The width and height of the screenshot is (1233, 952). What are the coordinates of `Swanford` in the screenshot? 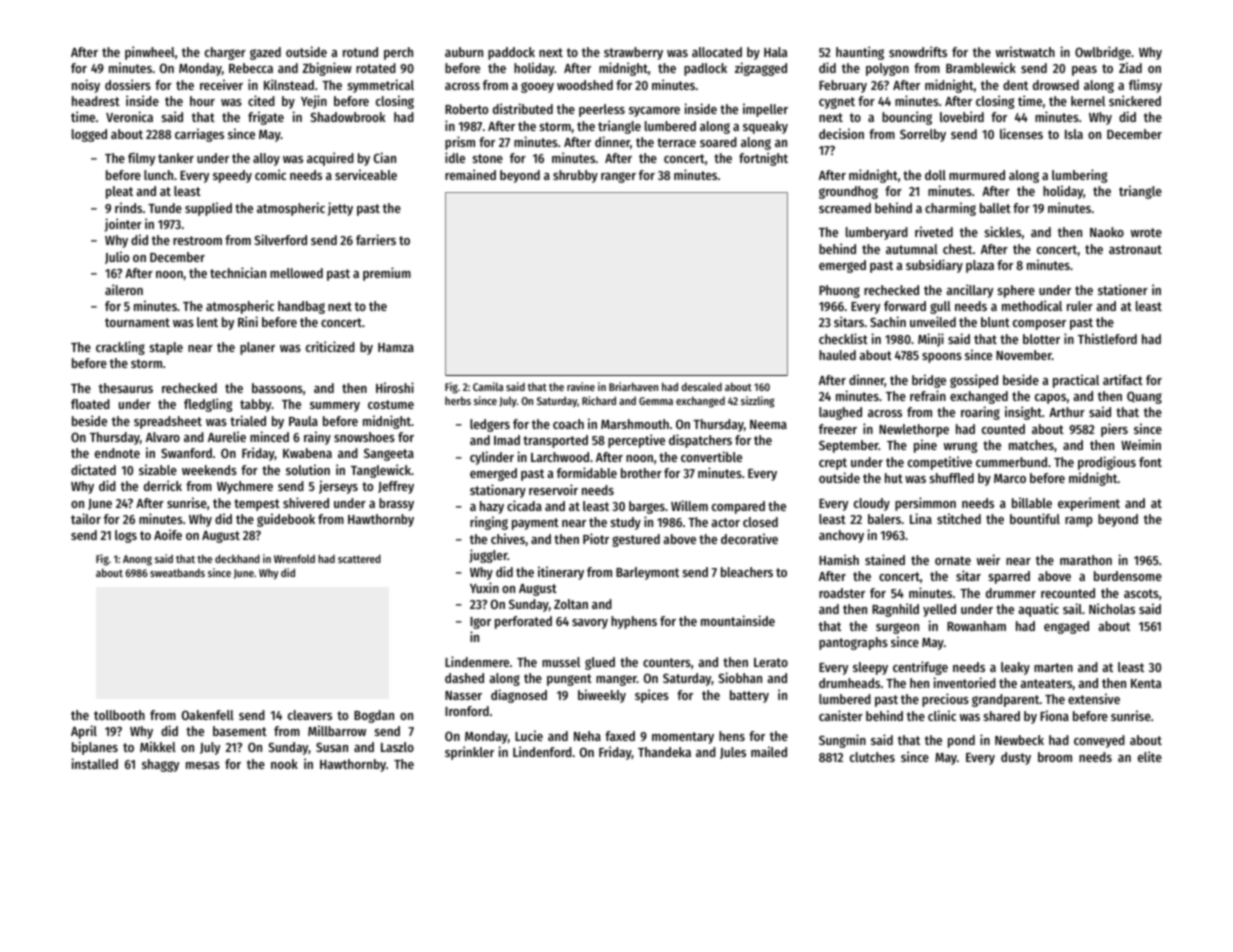 It's located at (186, 453).
